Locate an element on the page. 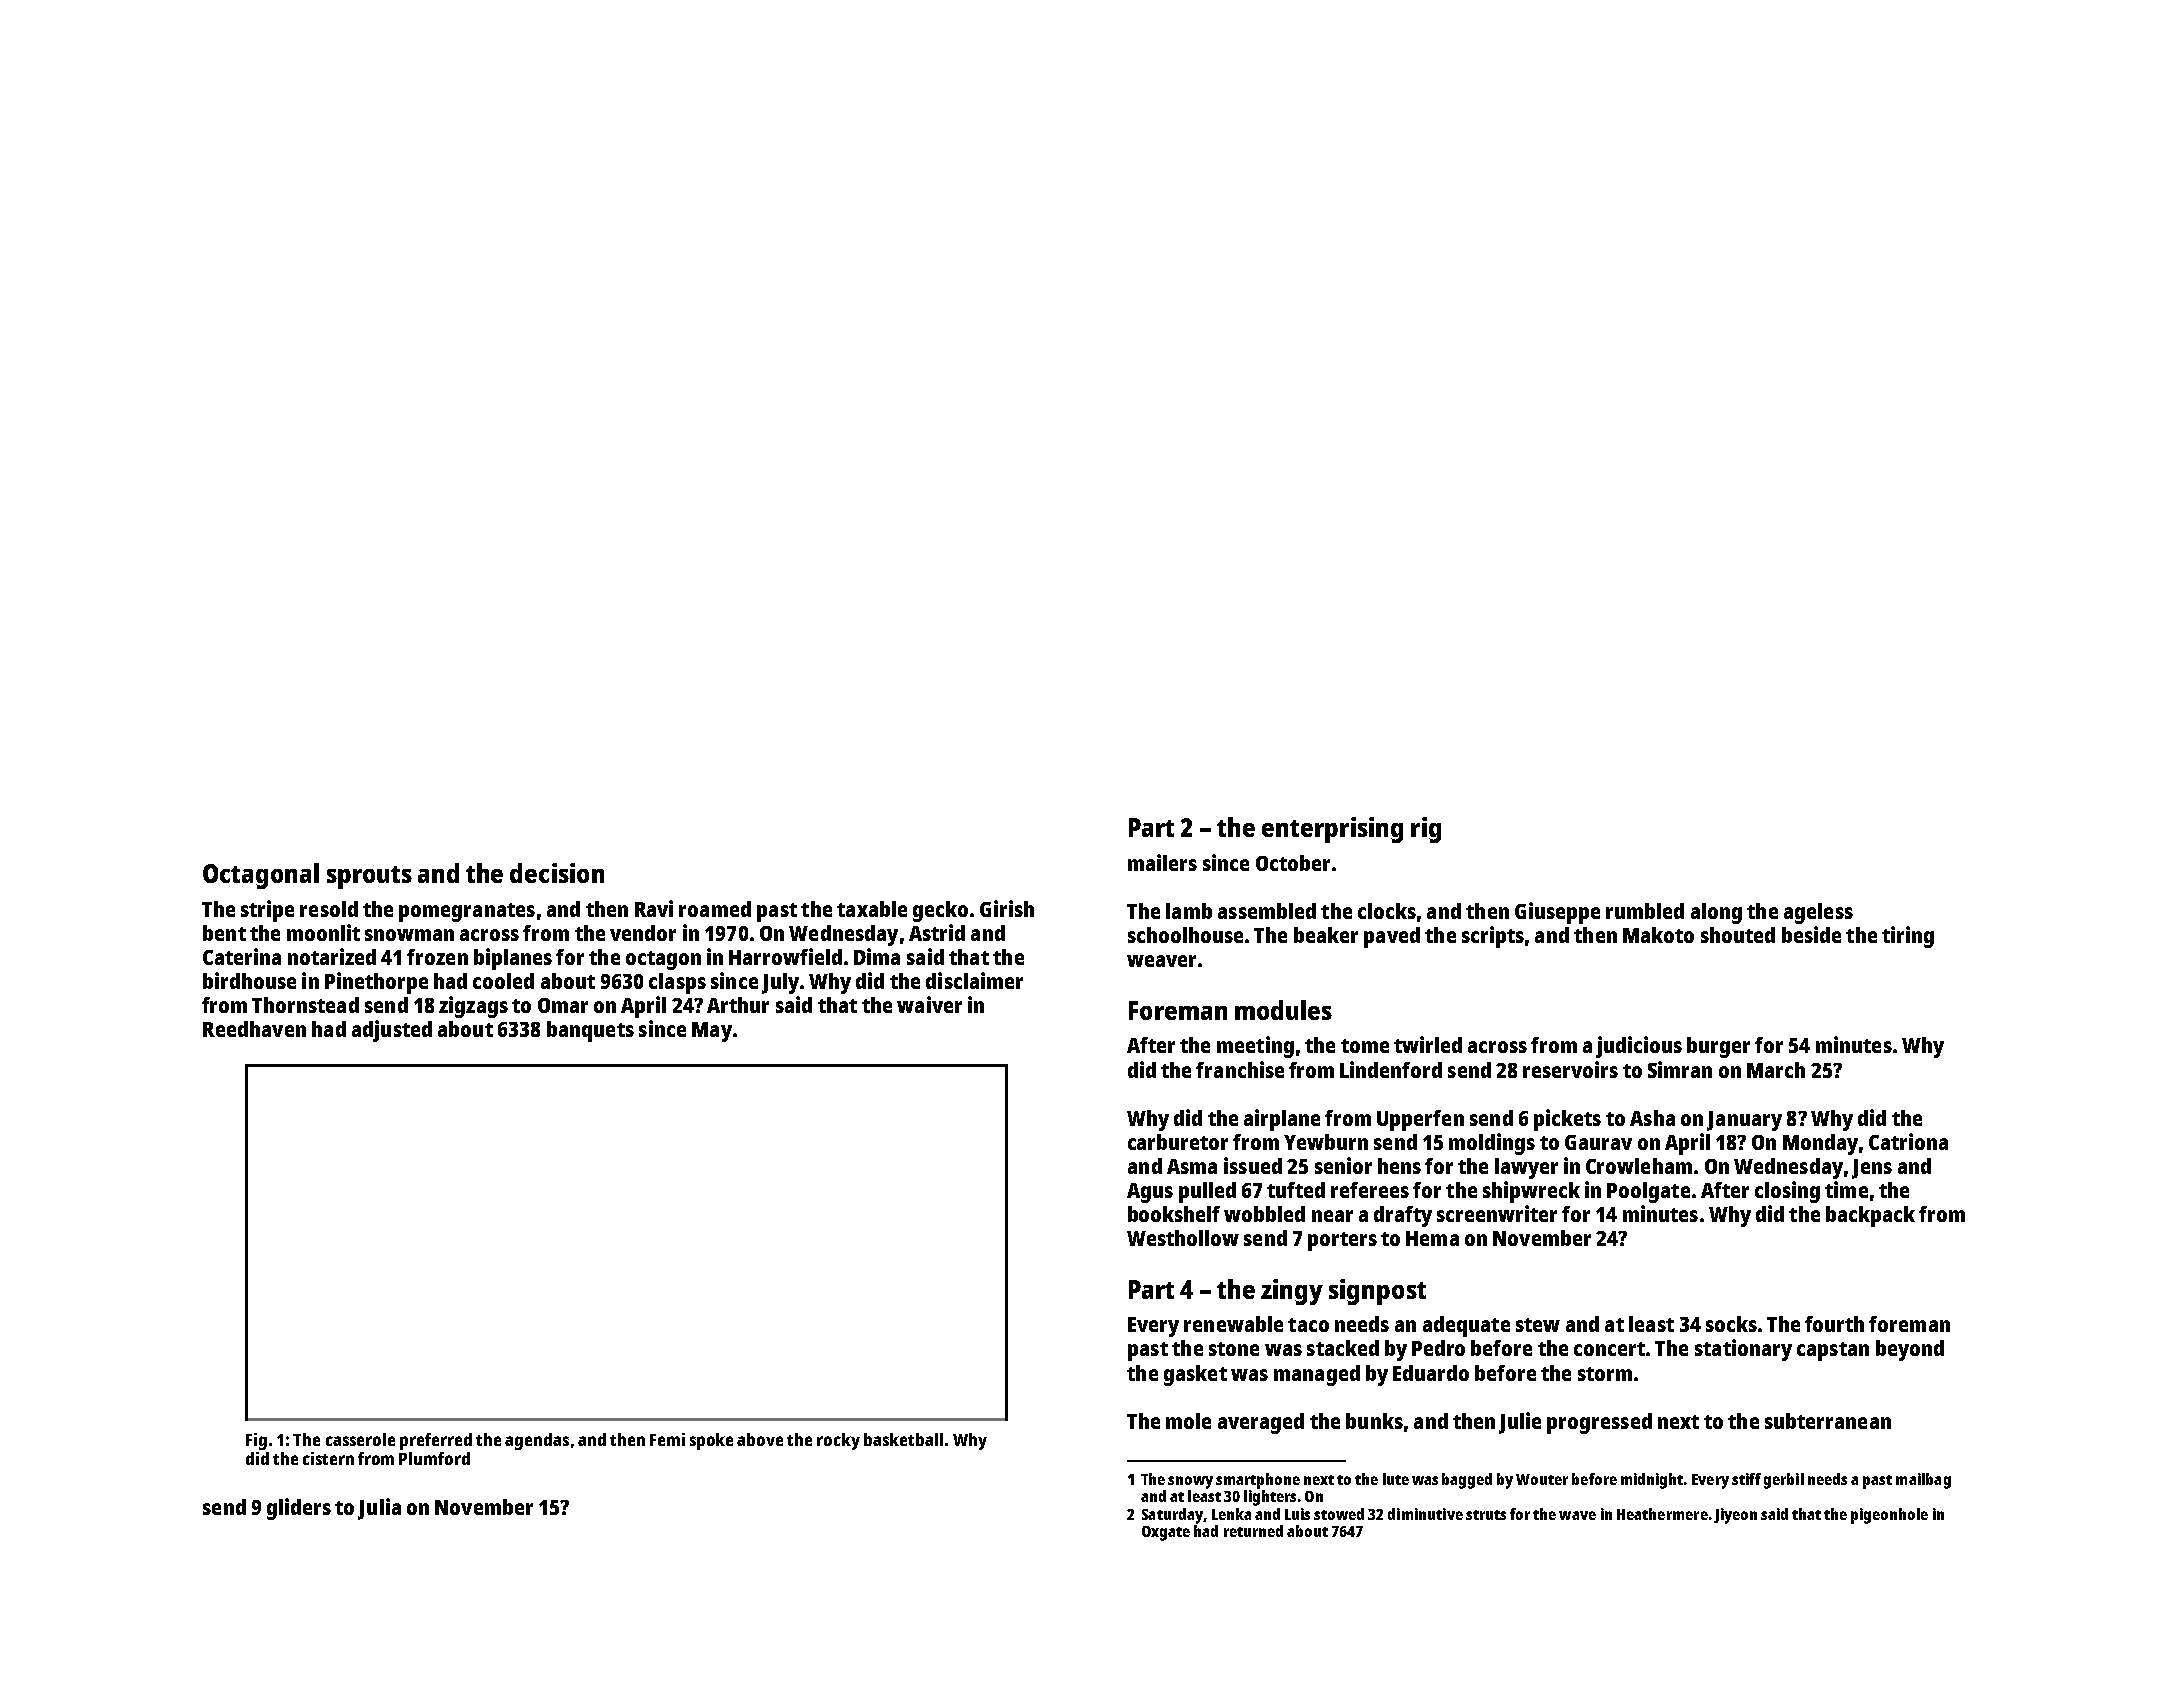 The width and height of the page is (2178, 1683). socks is located at coordinates (1731, 1324).
